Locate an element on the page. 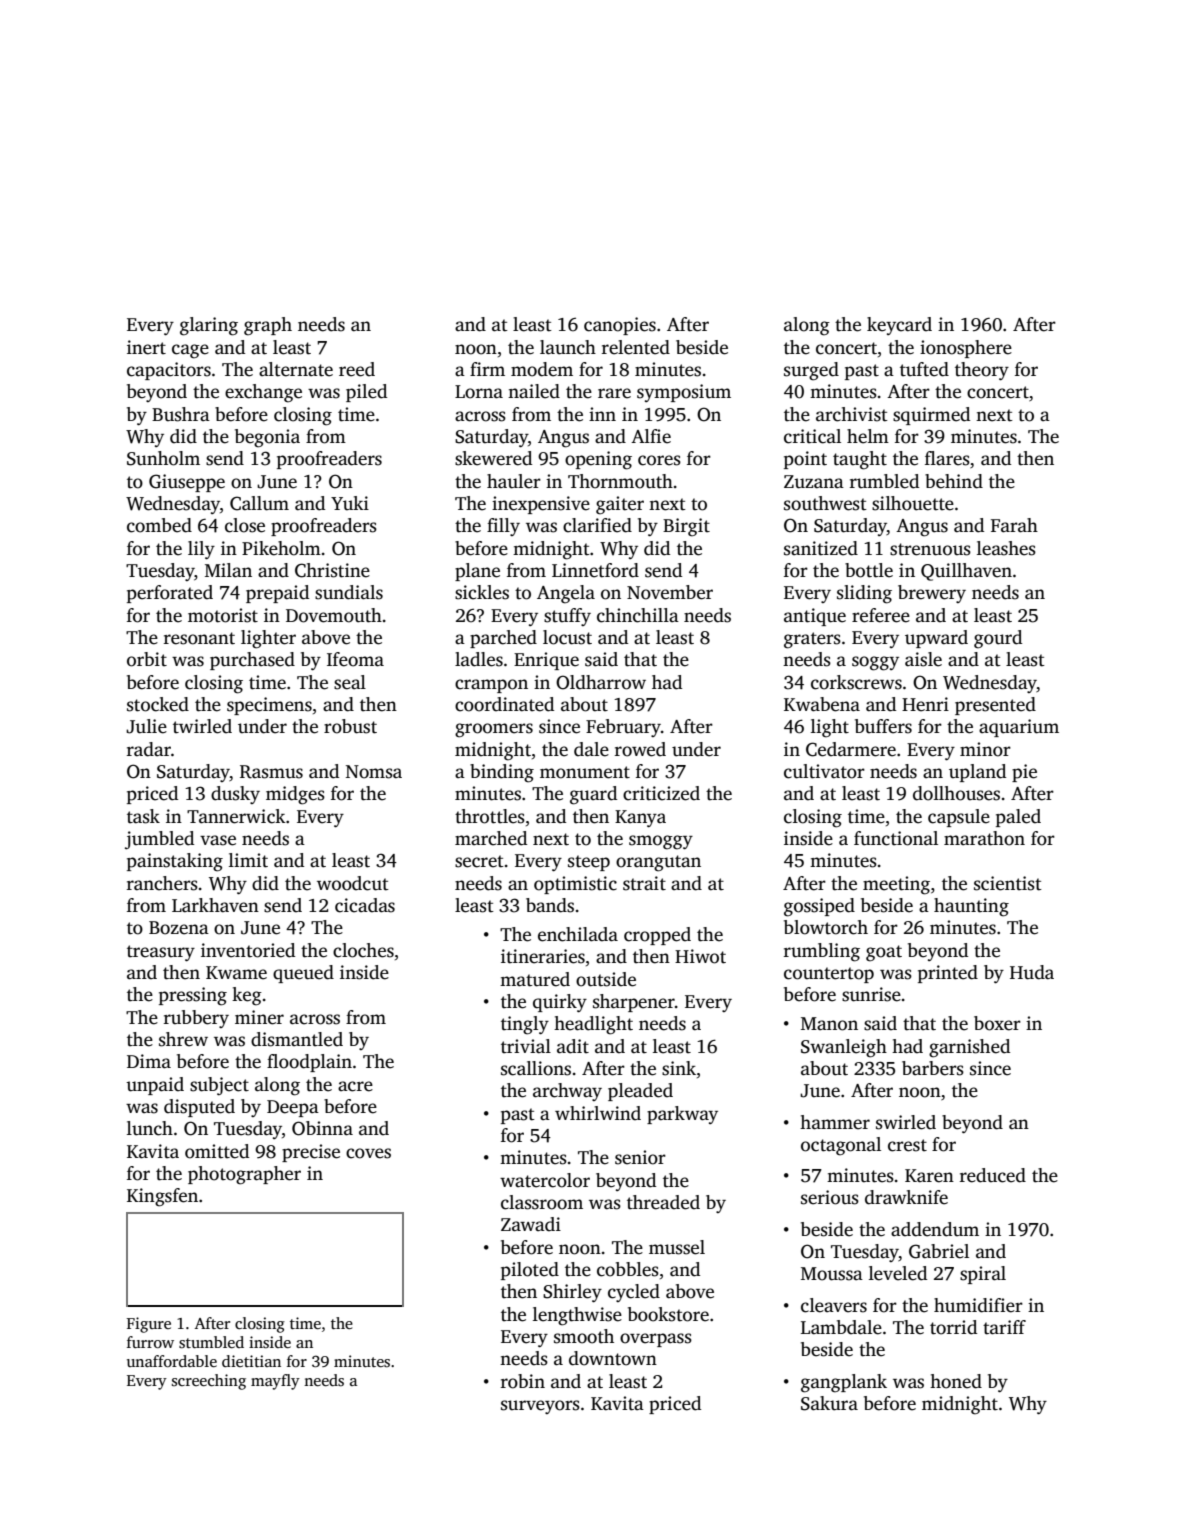 The width and height of the page is (1188, 1537). downtown is located at coordinates (613, 1358).
